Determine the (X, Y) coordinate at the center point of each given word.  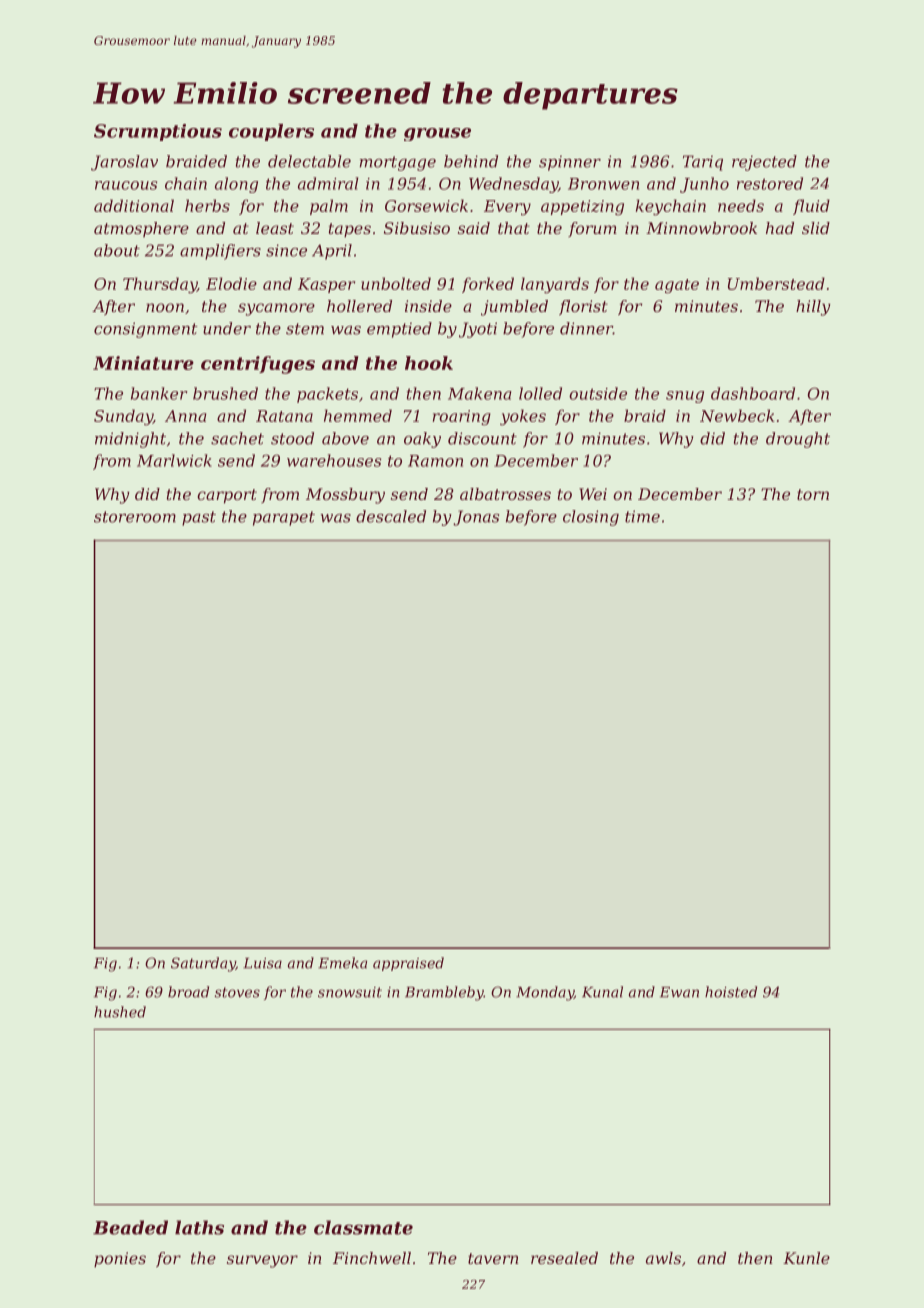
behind (471, 161)
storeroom (135, 517)
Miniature (143, 363)
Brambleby (444, 993)
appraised (408, 964)
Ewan (679, 992)
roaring (462, 417)
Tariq (703, 163)
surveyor (262, 1261)
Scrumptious (158, 132)
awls (663, 1258)
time (642, 516)
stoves (237, 992)
